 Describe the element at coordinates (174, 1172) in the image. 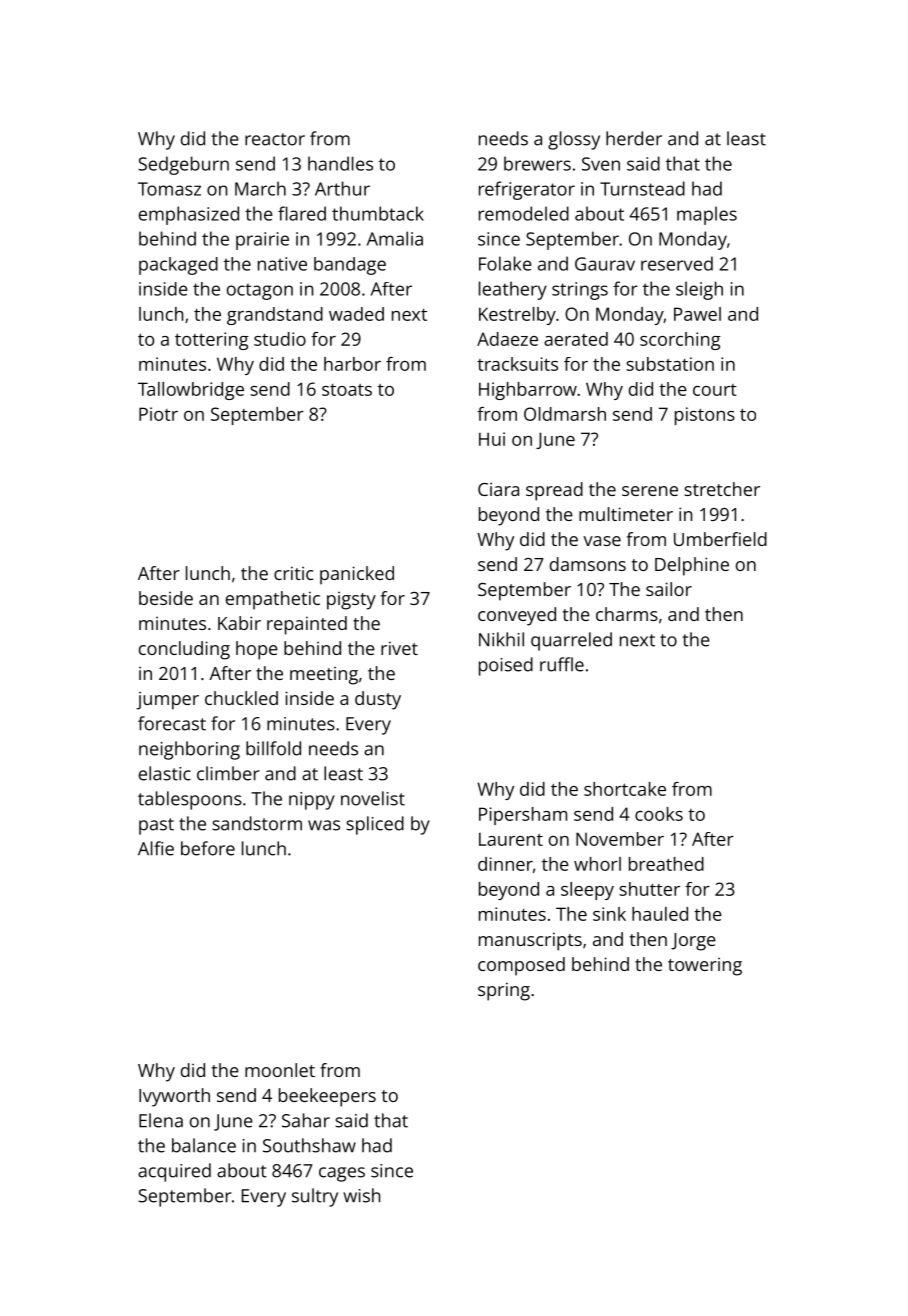

I see `acquired` at that location.
